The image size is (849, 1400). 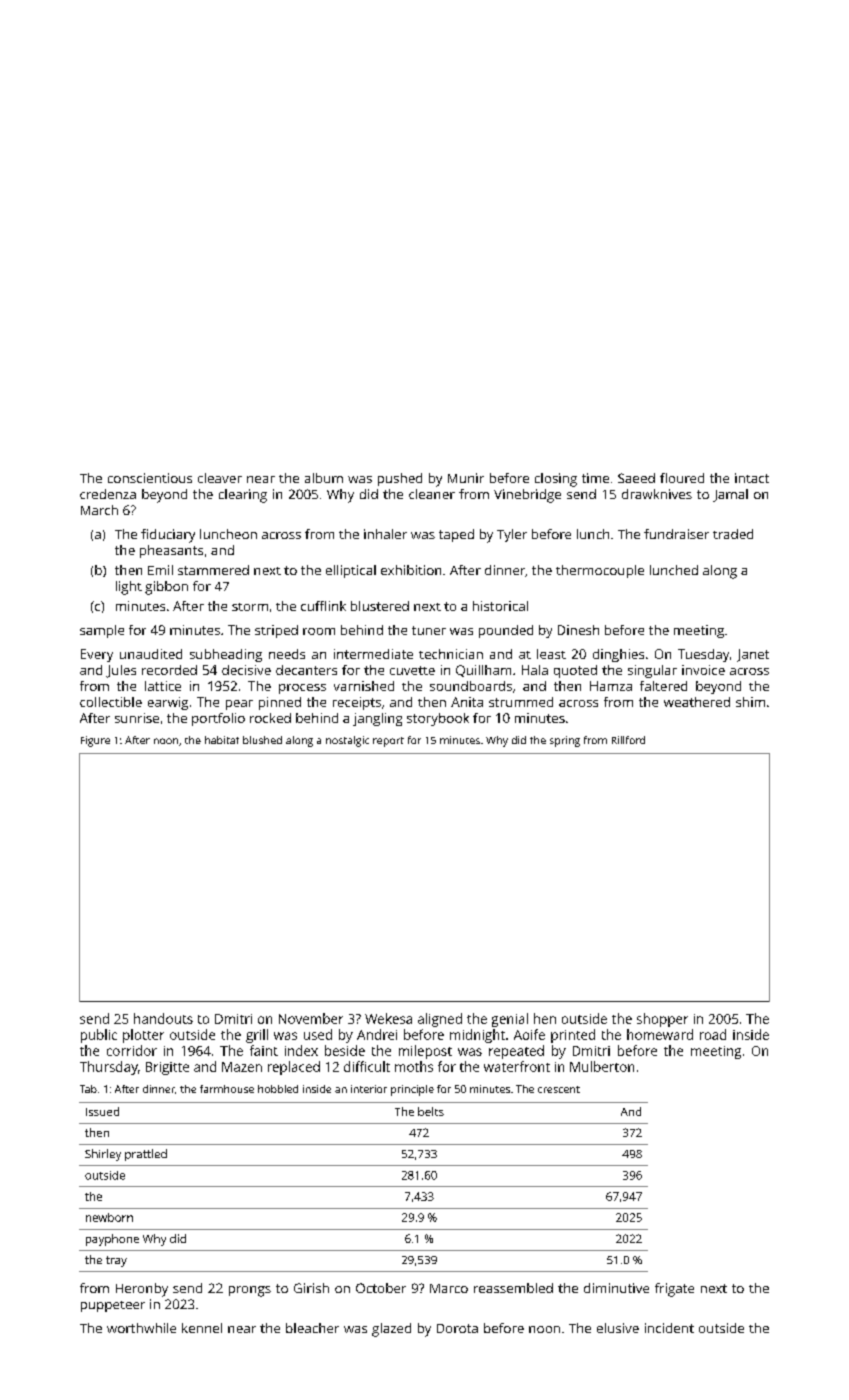 I want to click on November, so click(x=311, y=1018).
